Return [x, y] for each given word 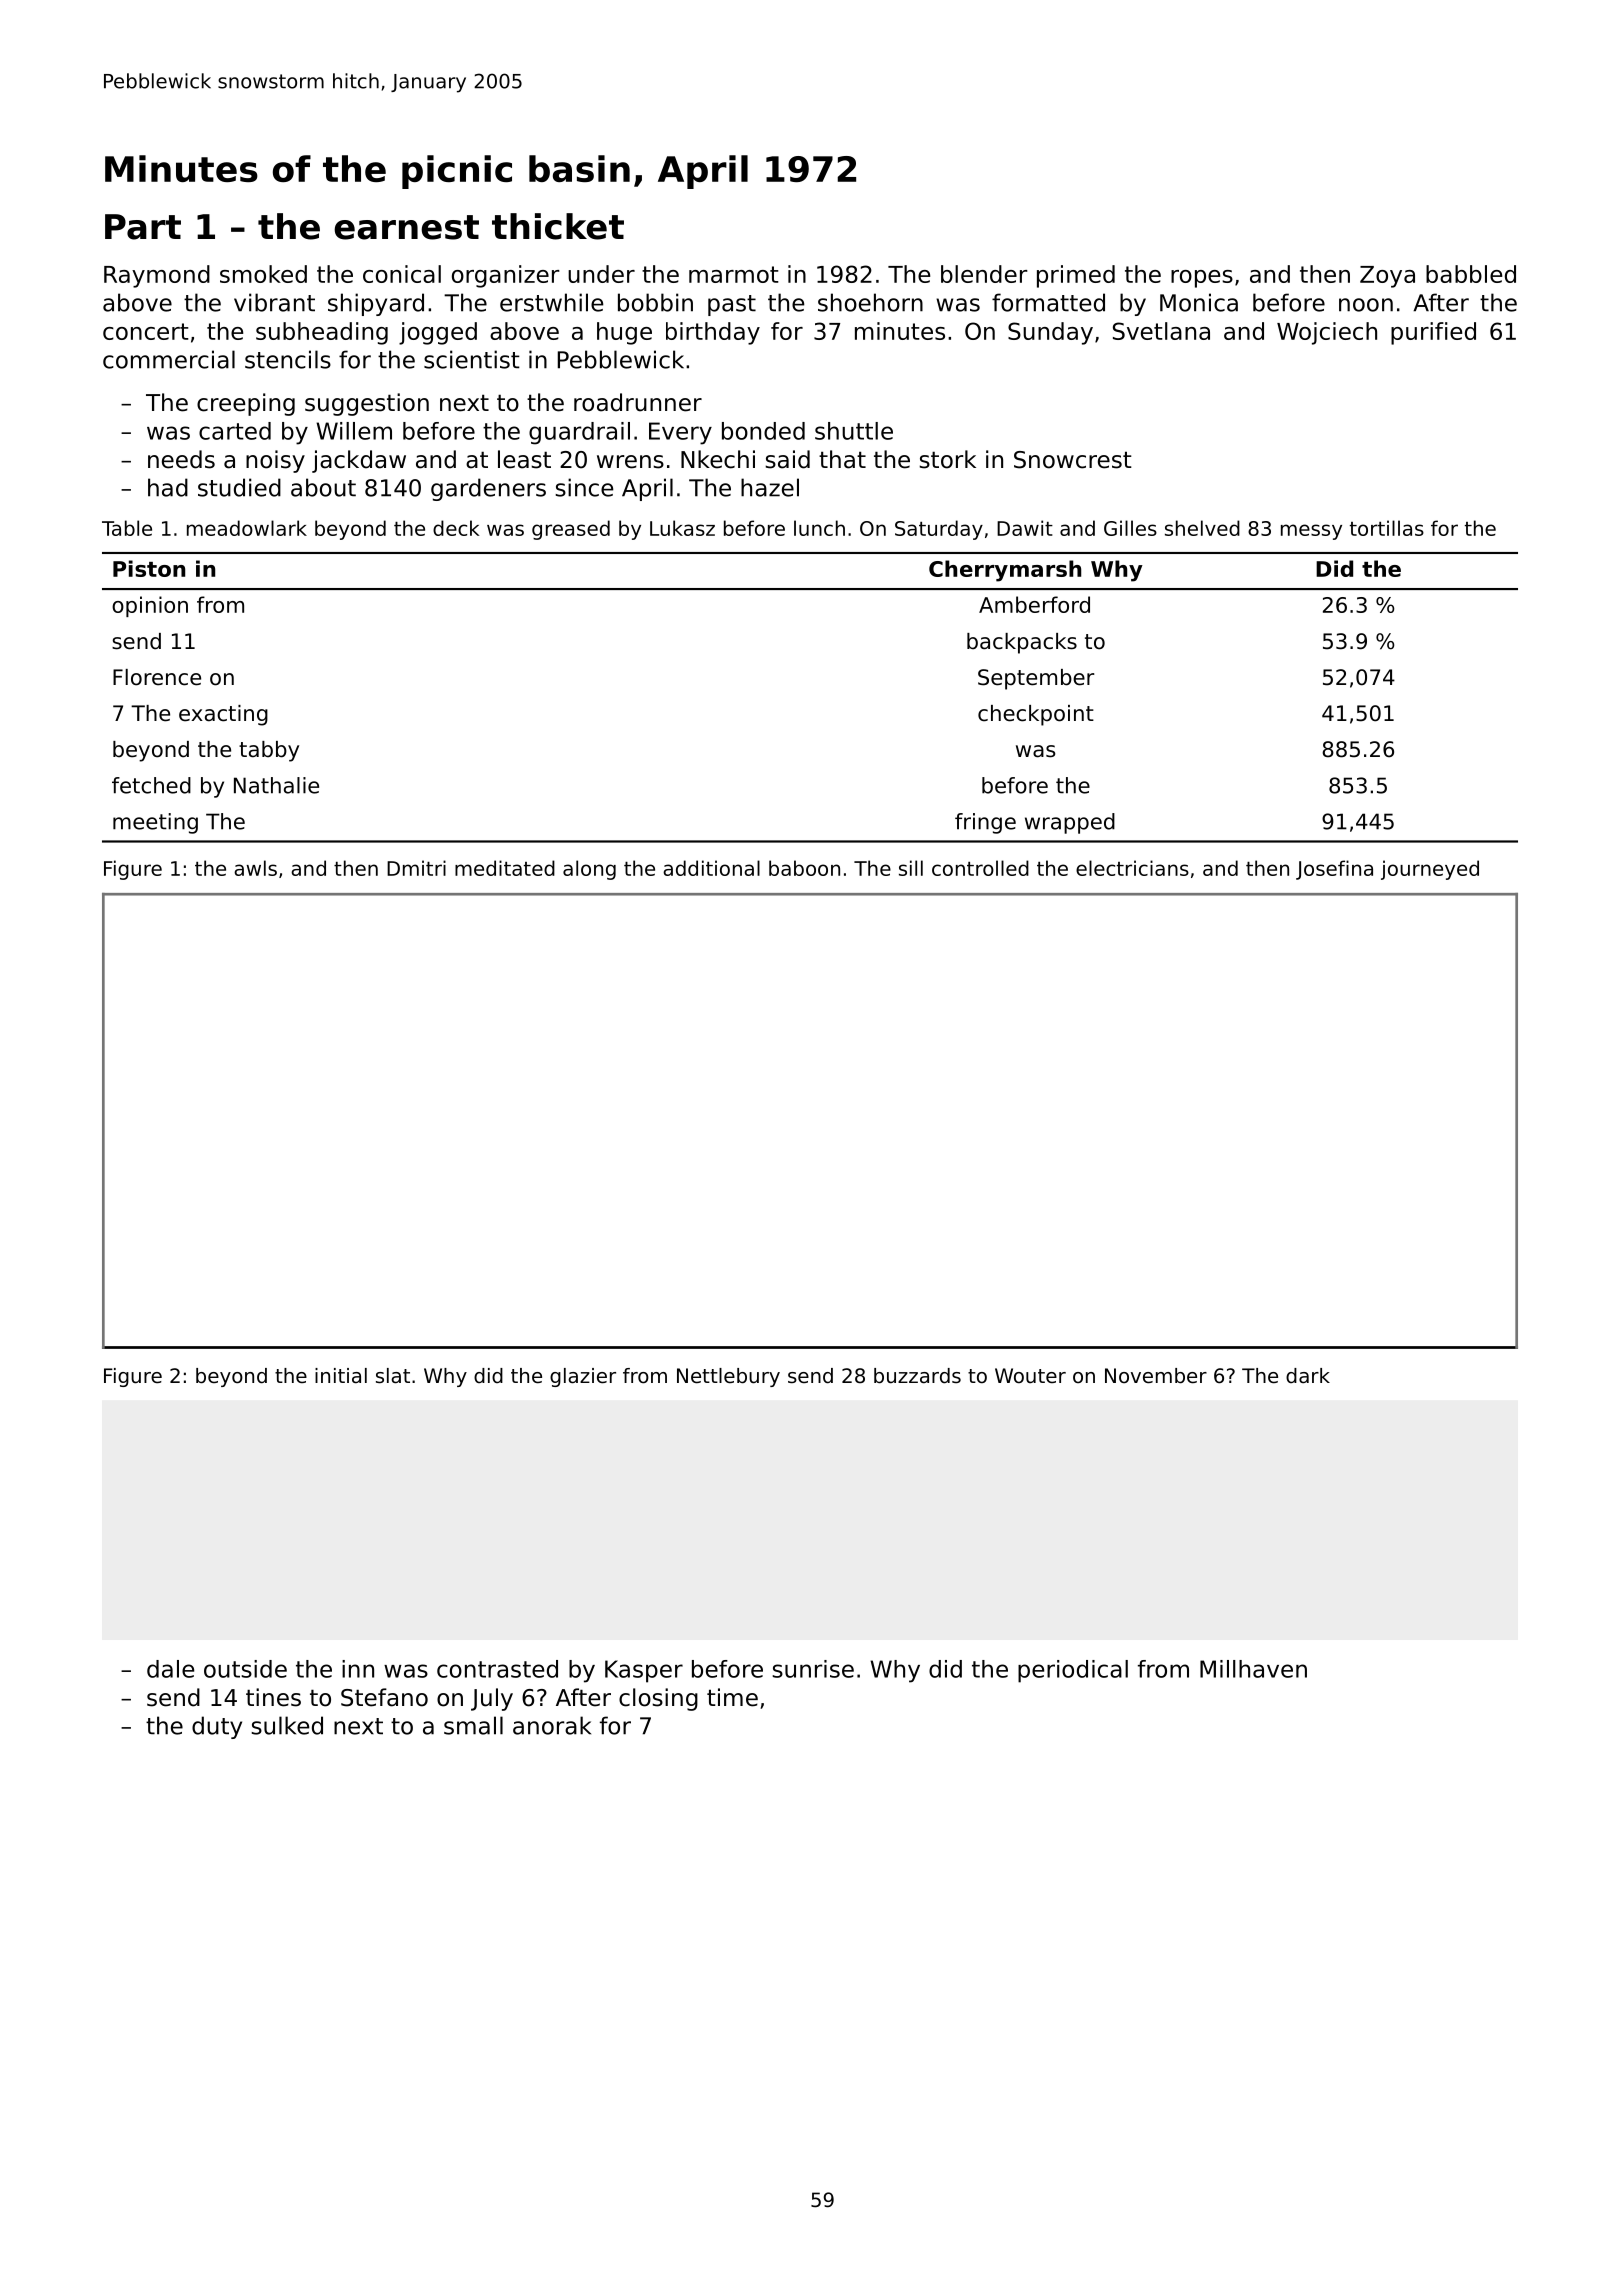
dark [1308, 1375]
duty [217, 1727]
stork [947, 459]
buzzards [917, 1376]
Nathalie [276, 785]
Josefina [1334, 870]
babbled [1471, 274]
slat [393, 1376]
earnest [406, 227]
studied [239, 487]
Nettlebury [728, 1377]
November [1156, 1376]
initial [341, 1375]
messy [1311, 532]
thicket [558, 226]
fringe [985, 823]
